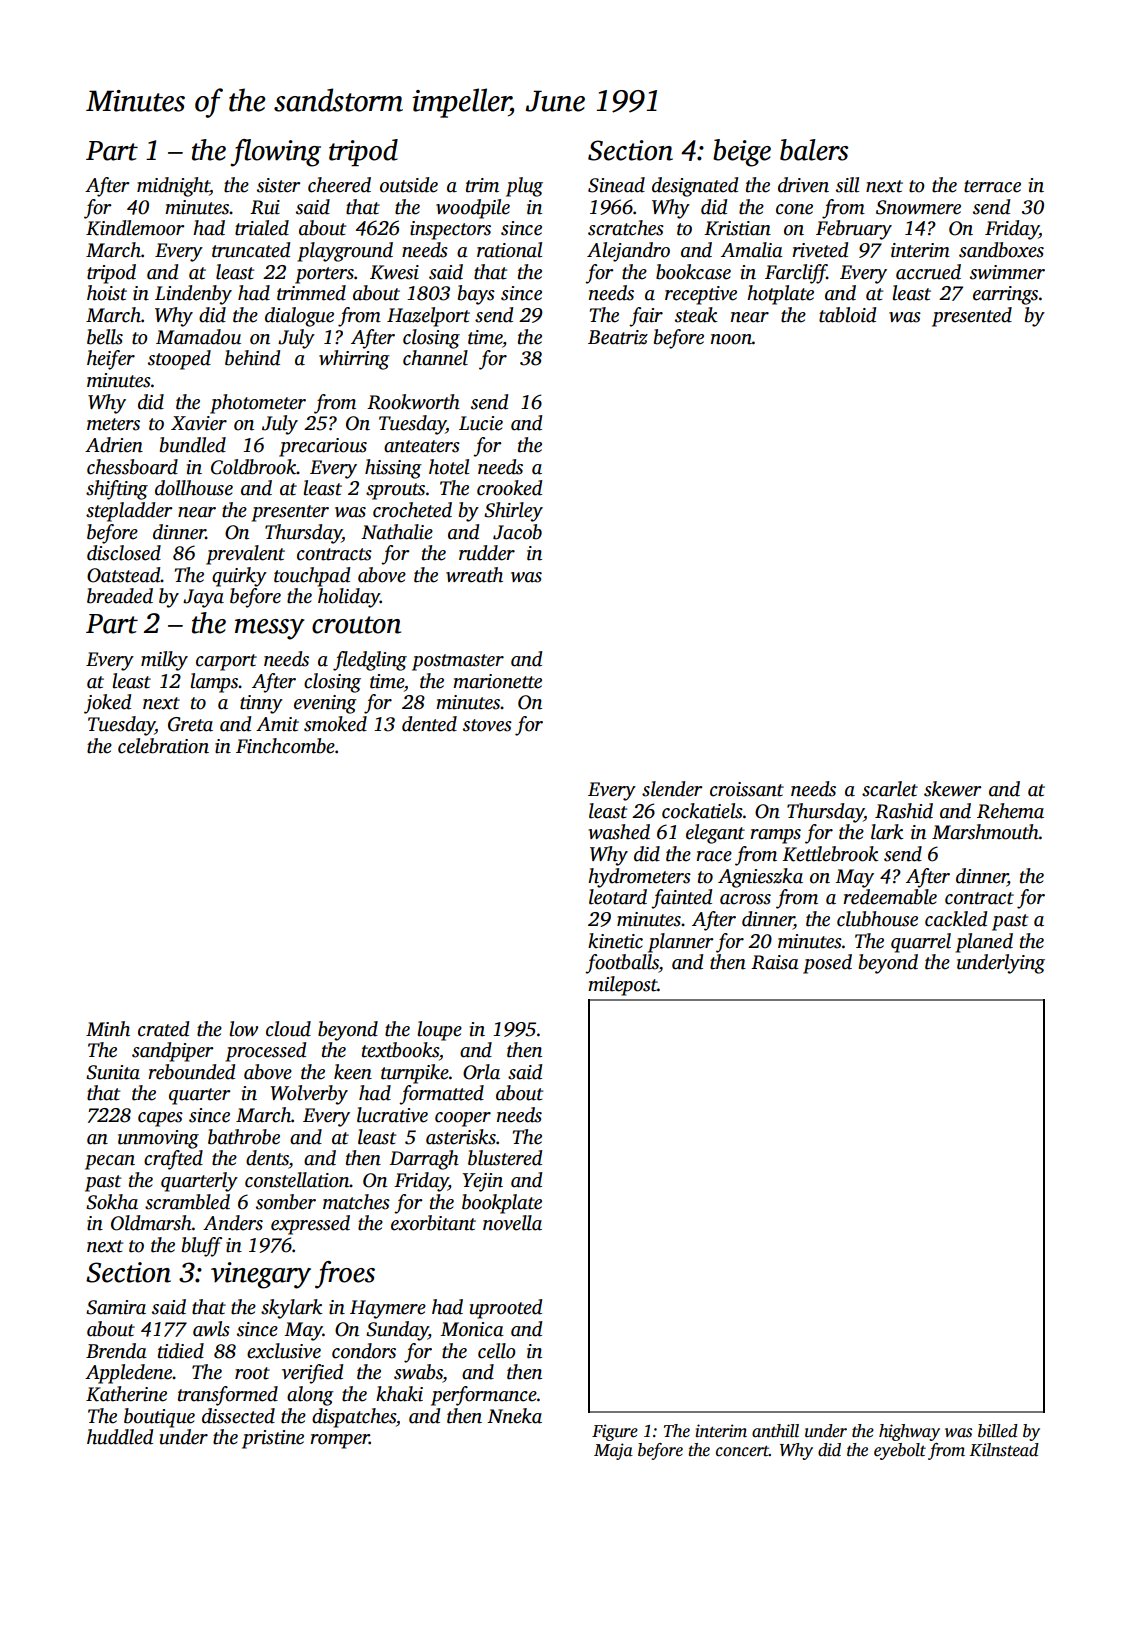 Image resolution: width=1131 pixels, height=1638 pixels. What do you see at coordinates (120, 596) in the image?
I see `breaded` at bounding box center [120, 596].
